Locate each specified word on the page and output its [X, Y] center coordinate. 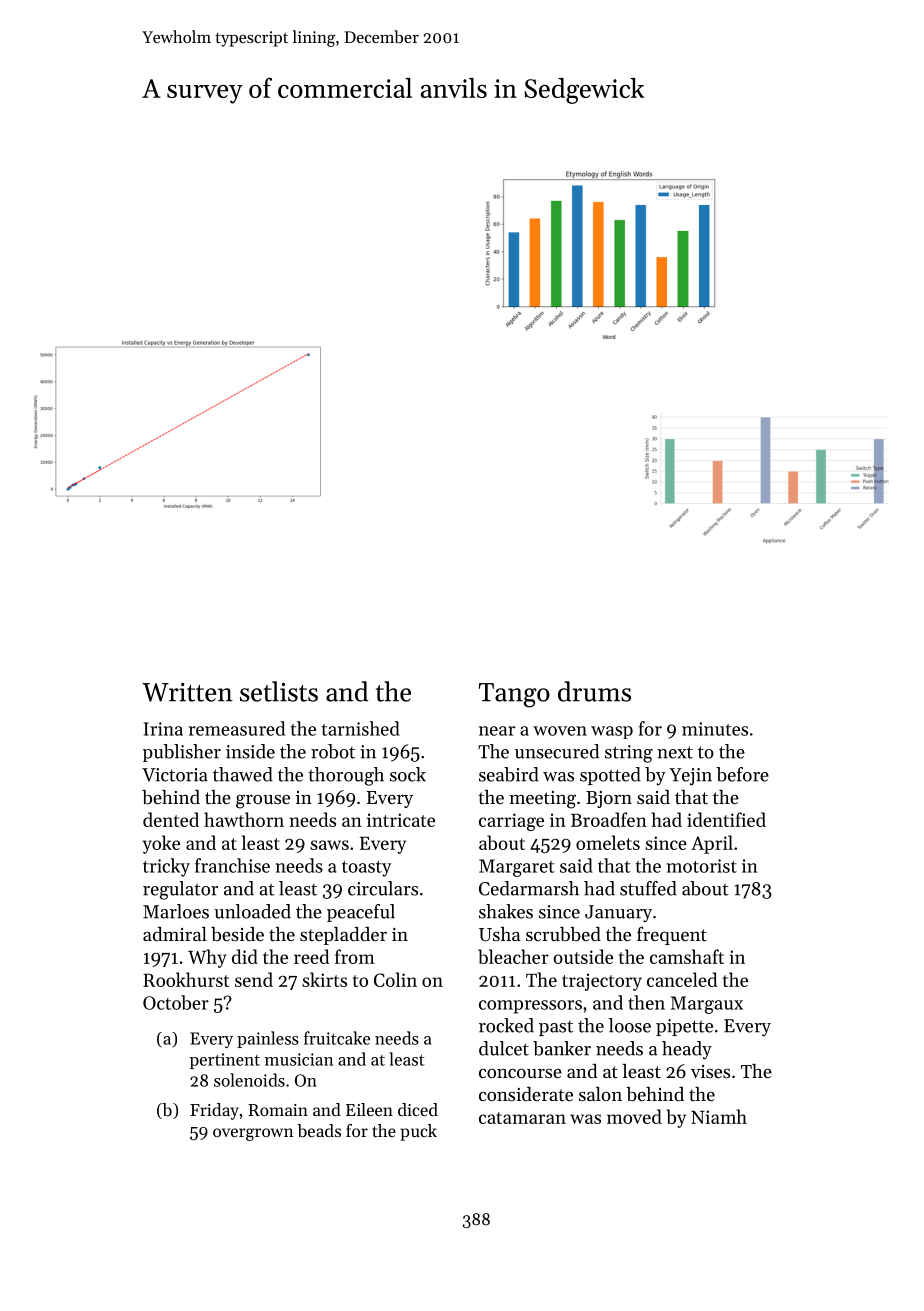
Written [187, 692]
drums [594, 691]
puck [418, 1132]
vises [710, 1071]
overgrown [253, 1134]
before [742, 774]
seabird [509, 774]
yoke [161, 844]
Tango [514, 695]
